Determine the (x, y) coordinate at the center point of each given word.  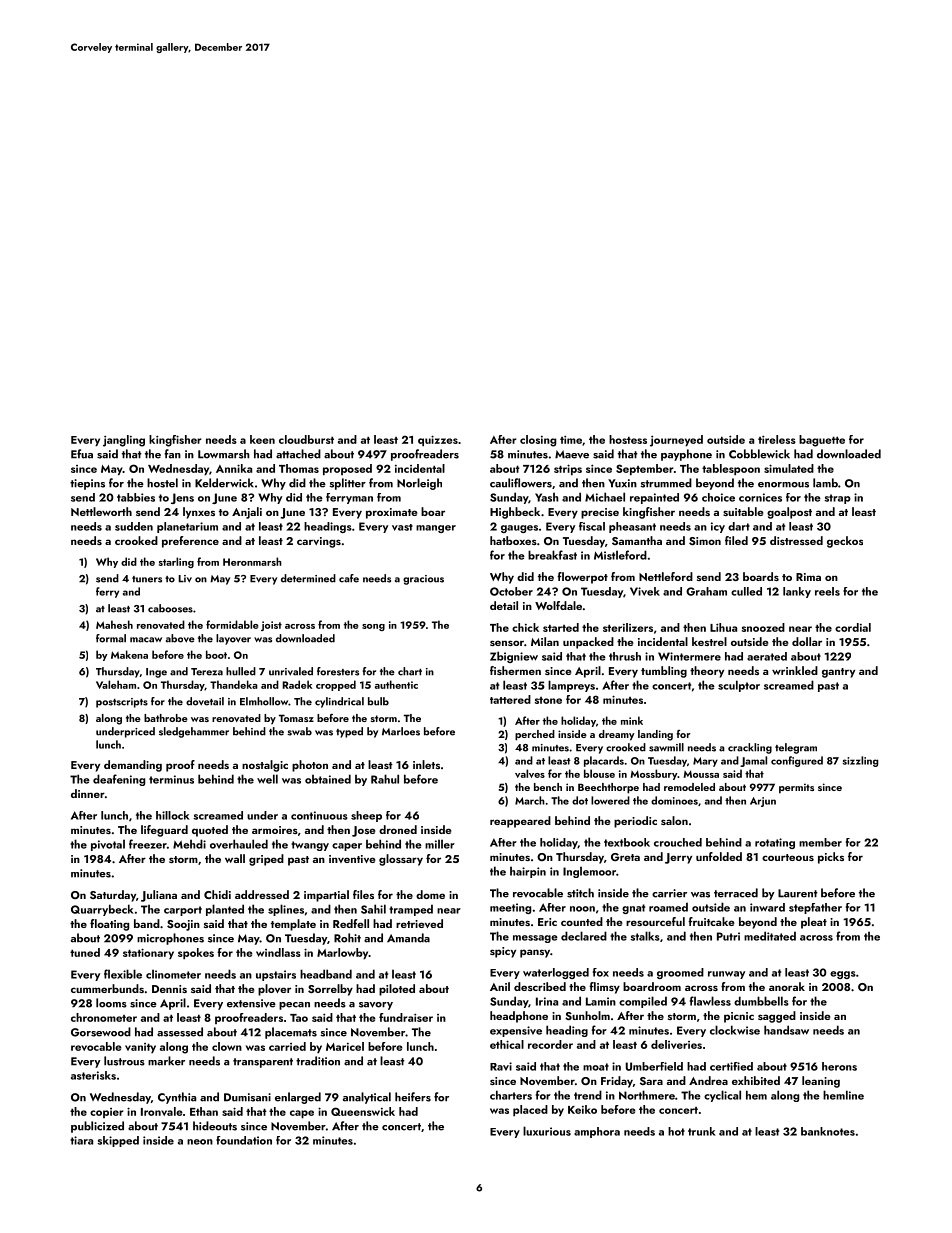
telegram (796, 748)
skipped (118, 1141)
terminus (171, 779)
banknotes (828, 1131)
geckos (845, 542)
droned (398, 829)
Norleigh (419, 484)
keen (262, 439)
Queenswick (363, 1111)
